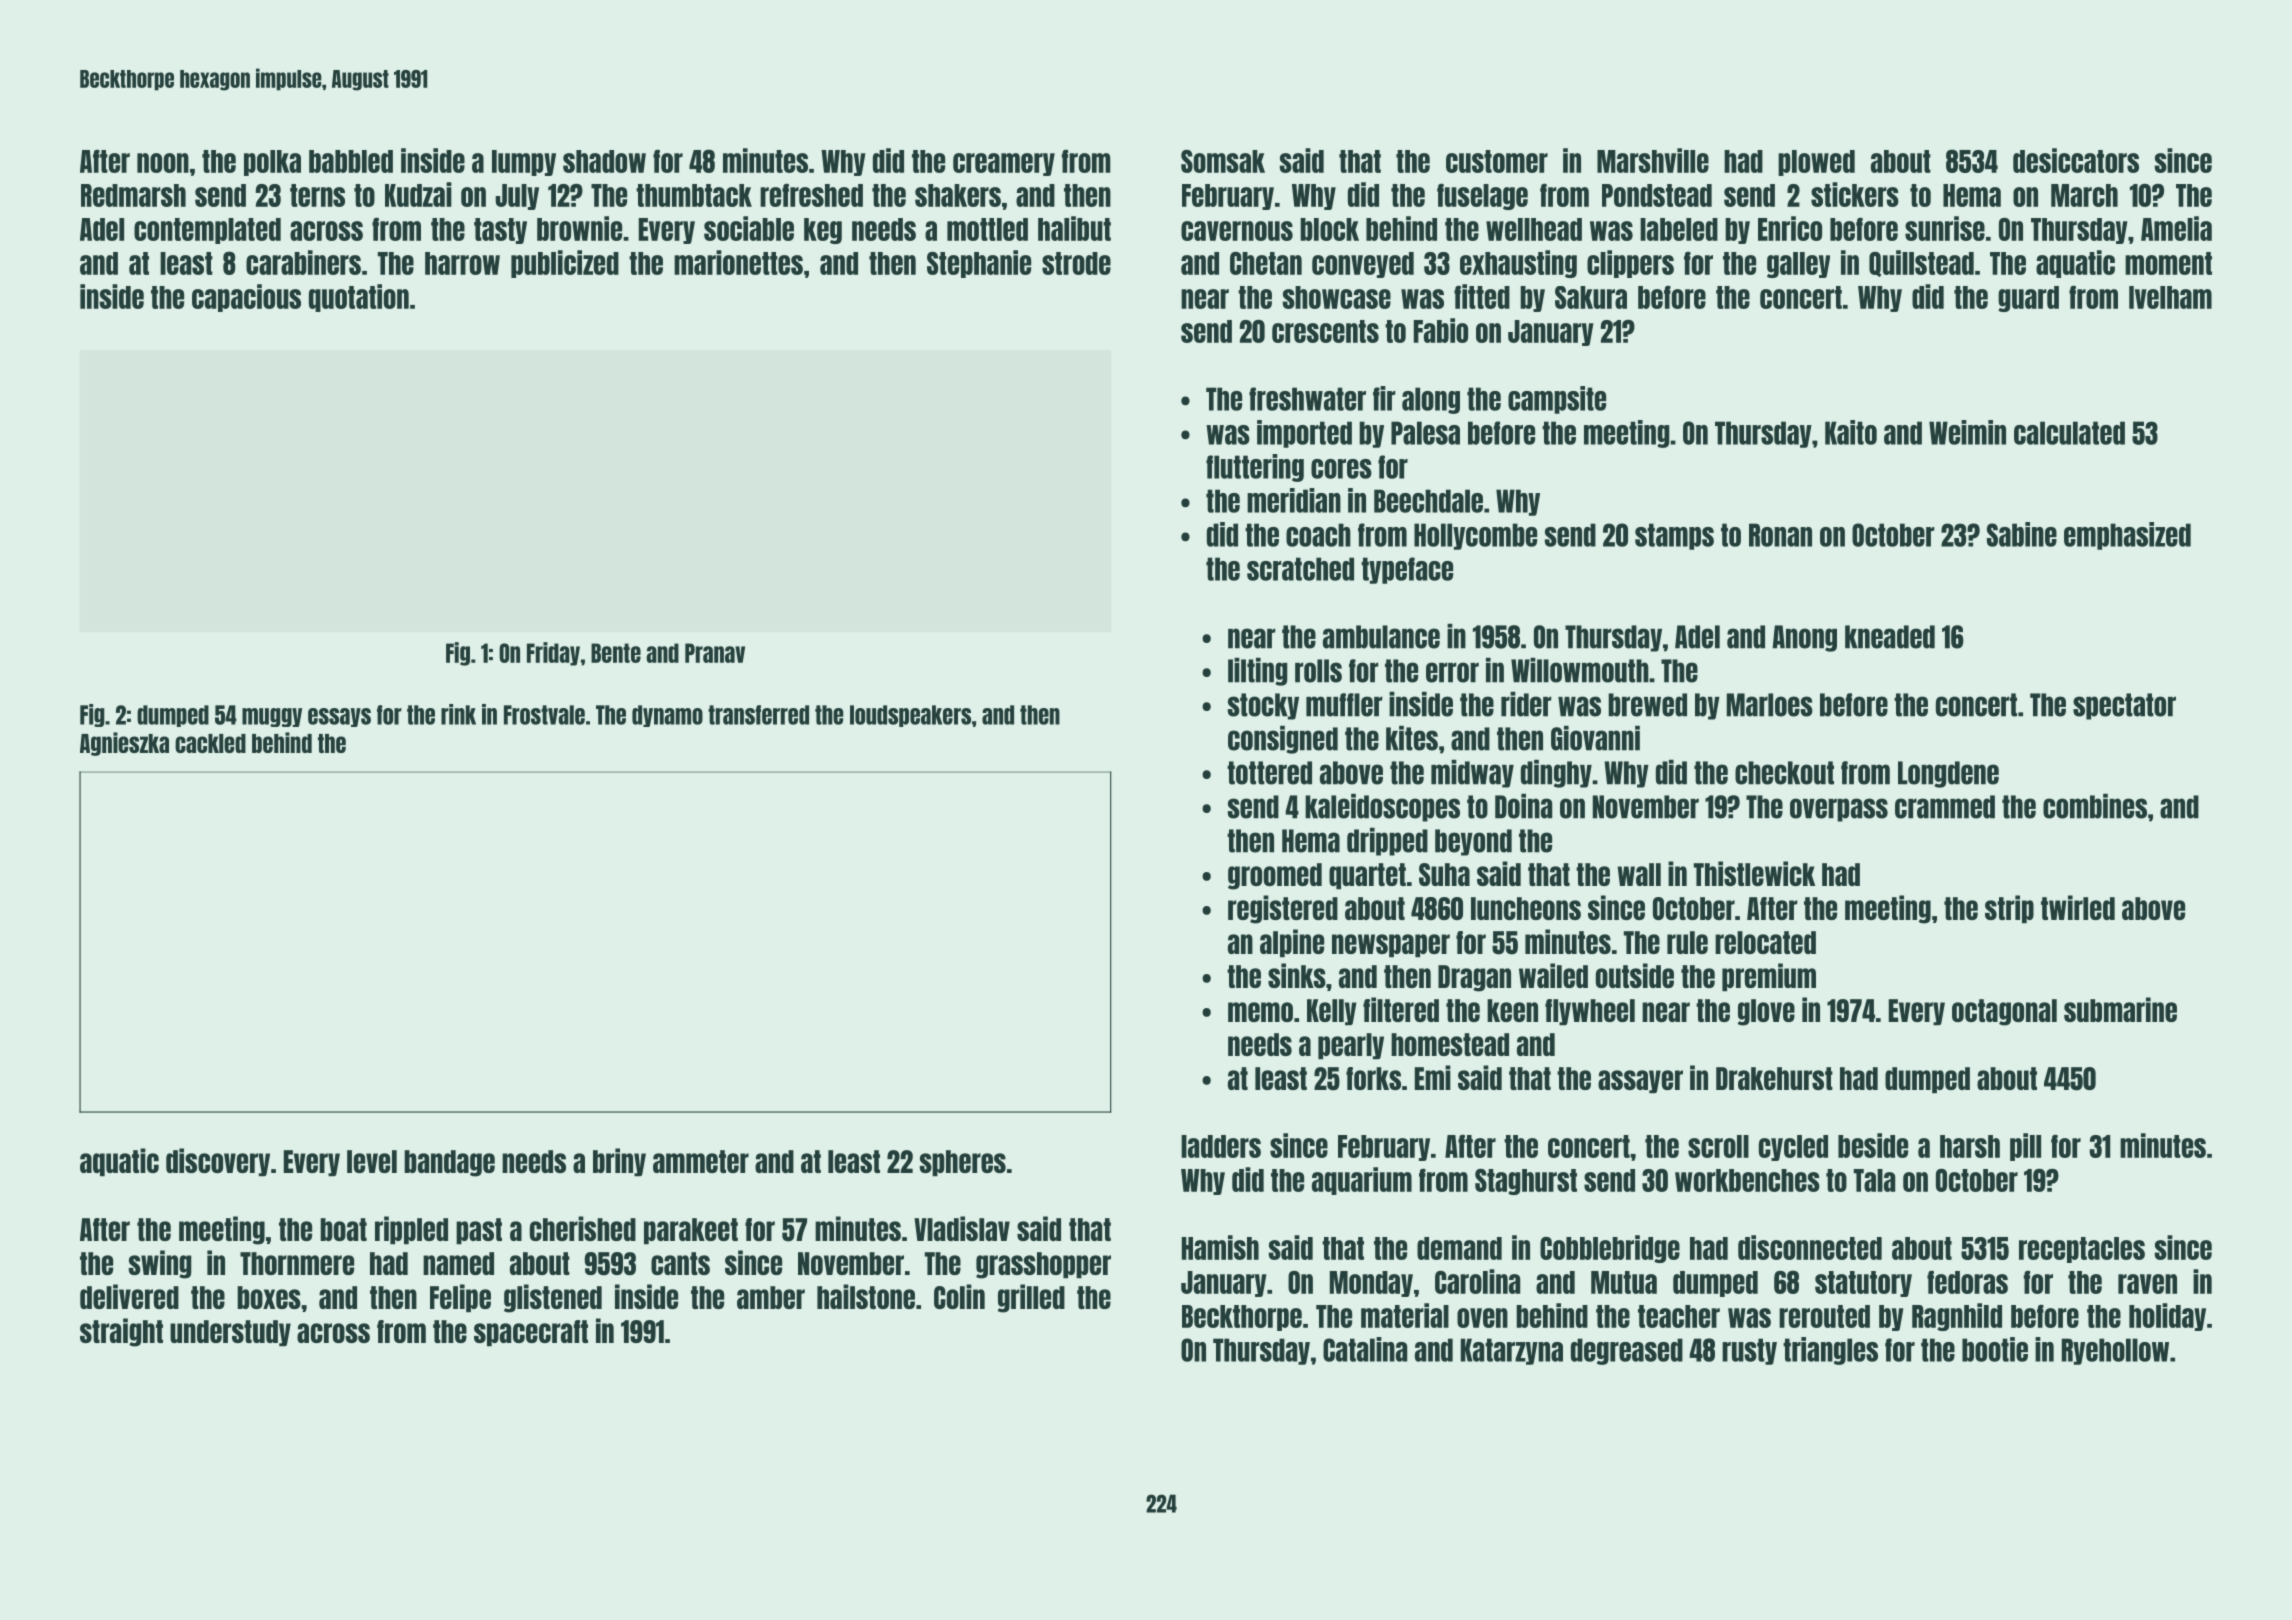 Image resolution: width=2292 pixels, height=1620 pixels. Describe the element at coordinates (962, 1163) in the page. I see `spheres` at that location.
